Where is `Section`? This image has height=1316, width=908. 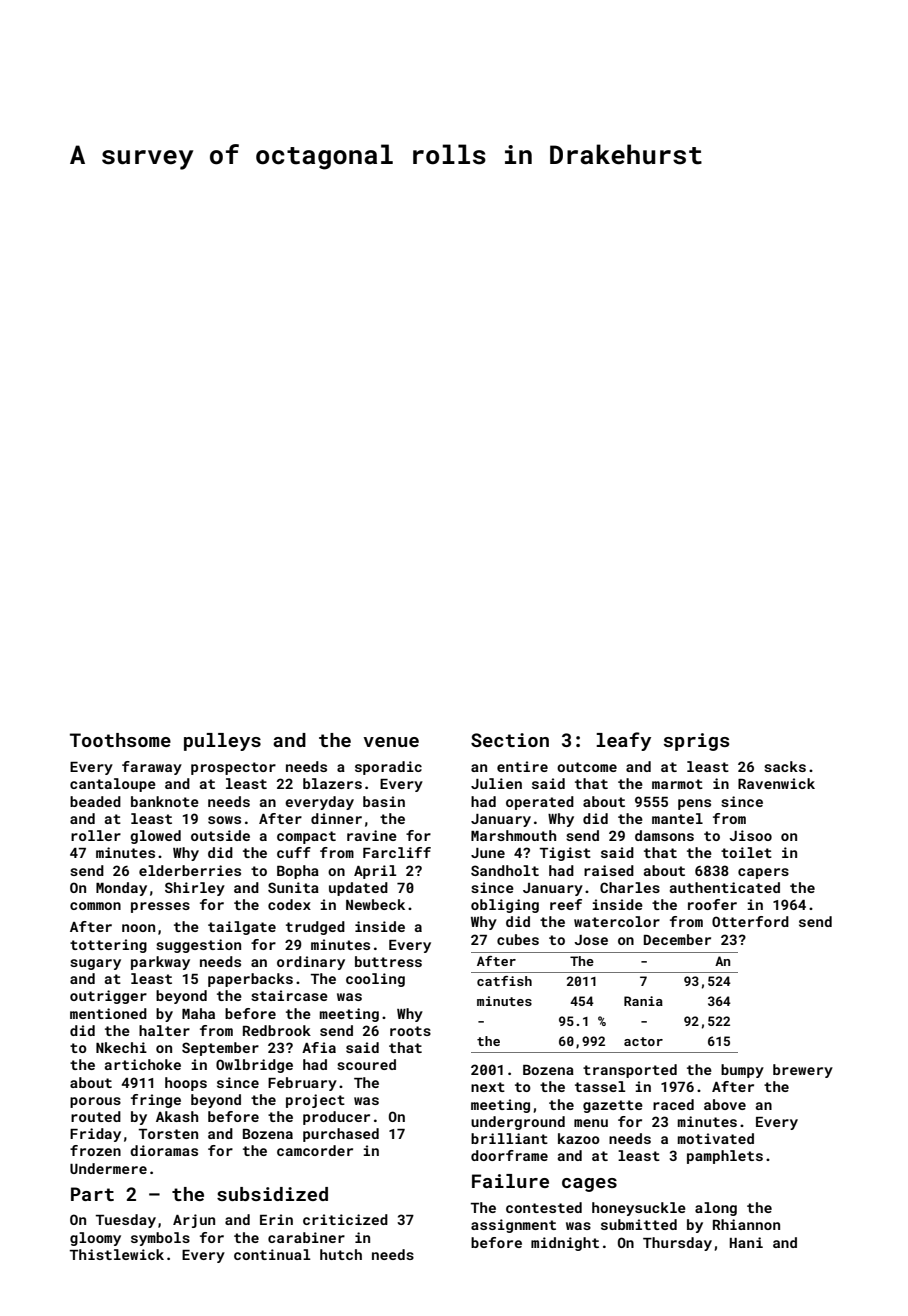
Section is located at coordinates (510, 740).
